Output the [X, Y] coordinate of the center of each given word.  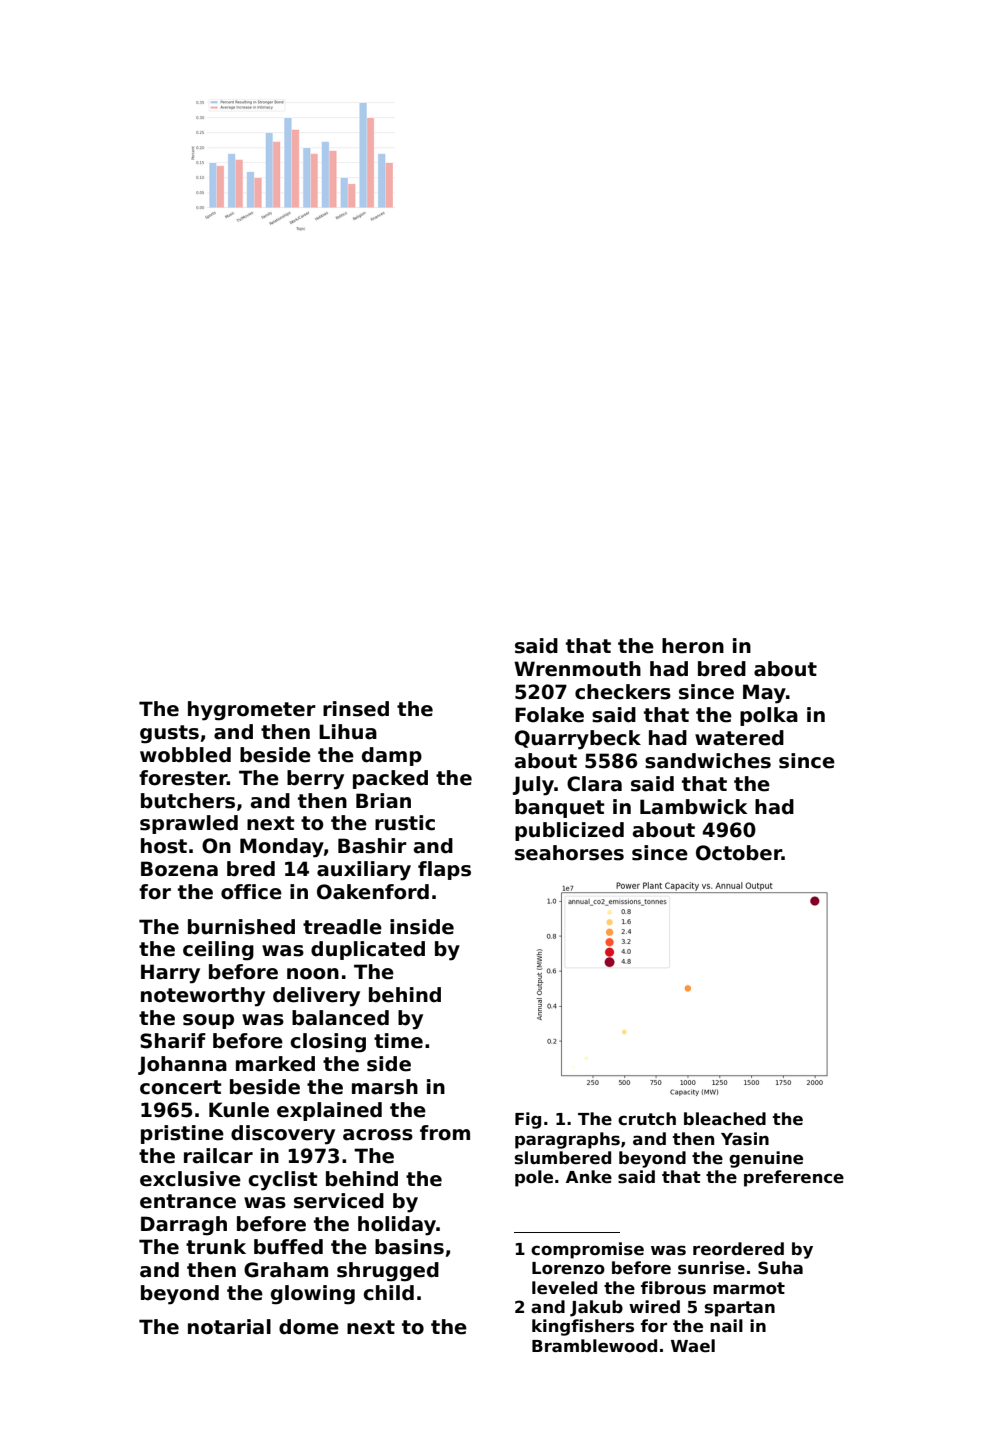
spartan [740, 1309]
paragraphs [567, 1140]
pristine [182, 1134]
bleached [725, 1118]
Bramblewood [594, 1346]
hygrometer [252, 711]
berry [315, 780]
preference [794, 1178]
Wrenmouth [577, 669]
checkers [623, 692]
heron [693, 646]
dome [309, 1327]
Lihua [348, 732]
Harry [170, 974]
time [398, 1041]
